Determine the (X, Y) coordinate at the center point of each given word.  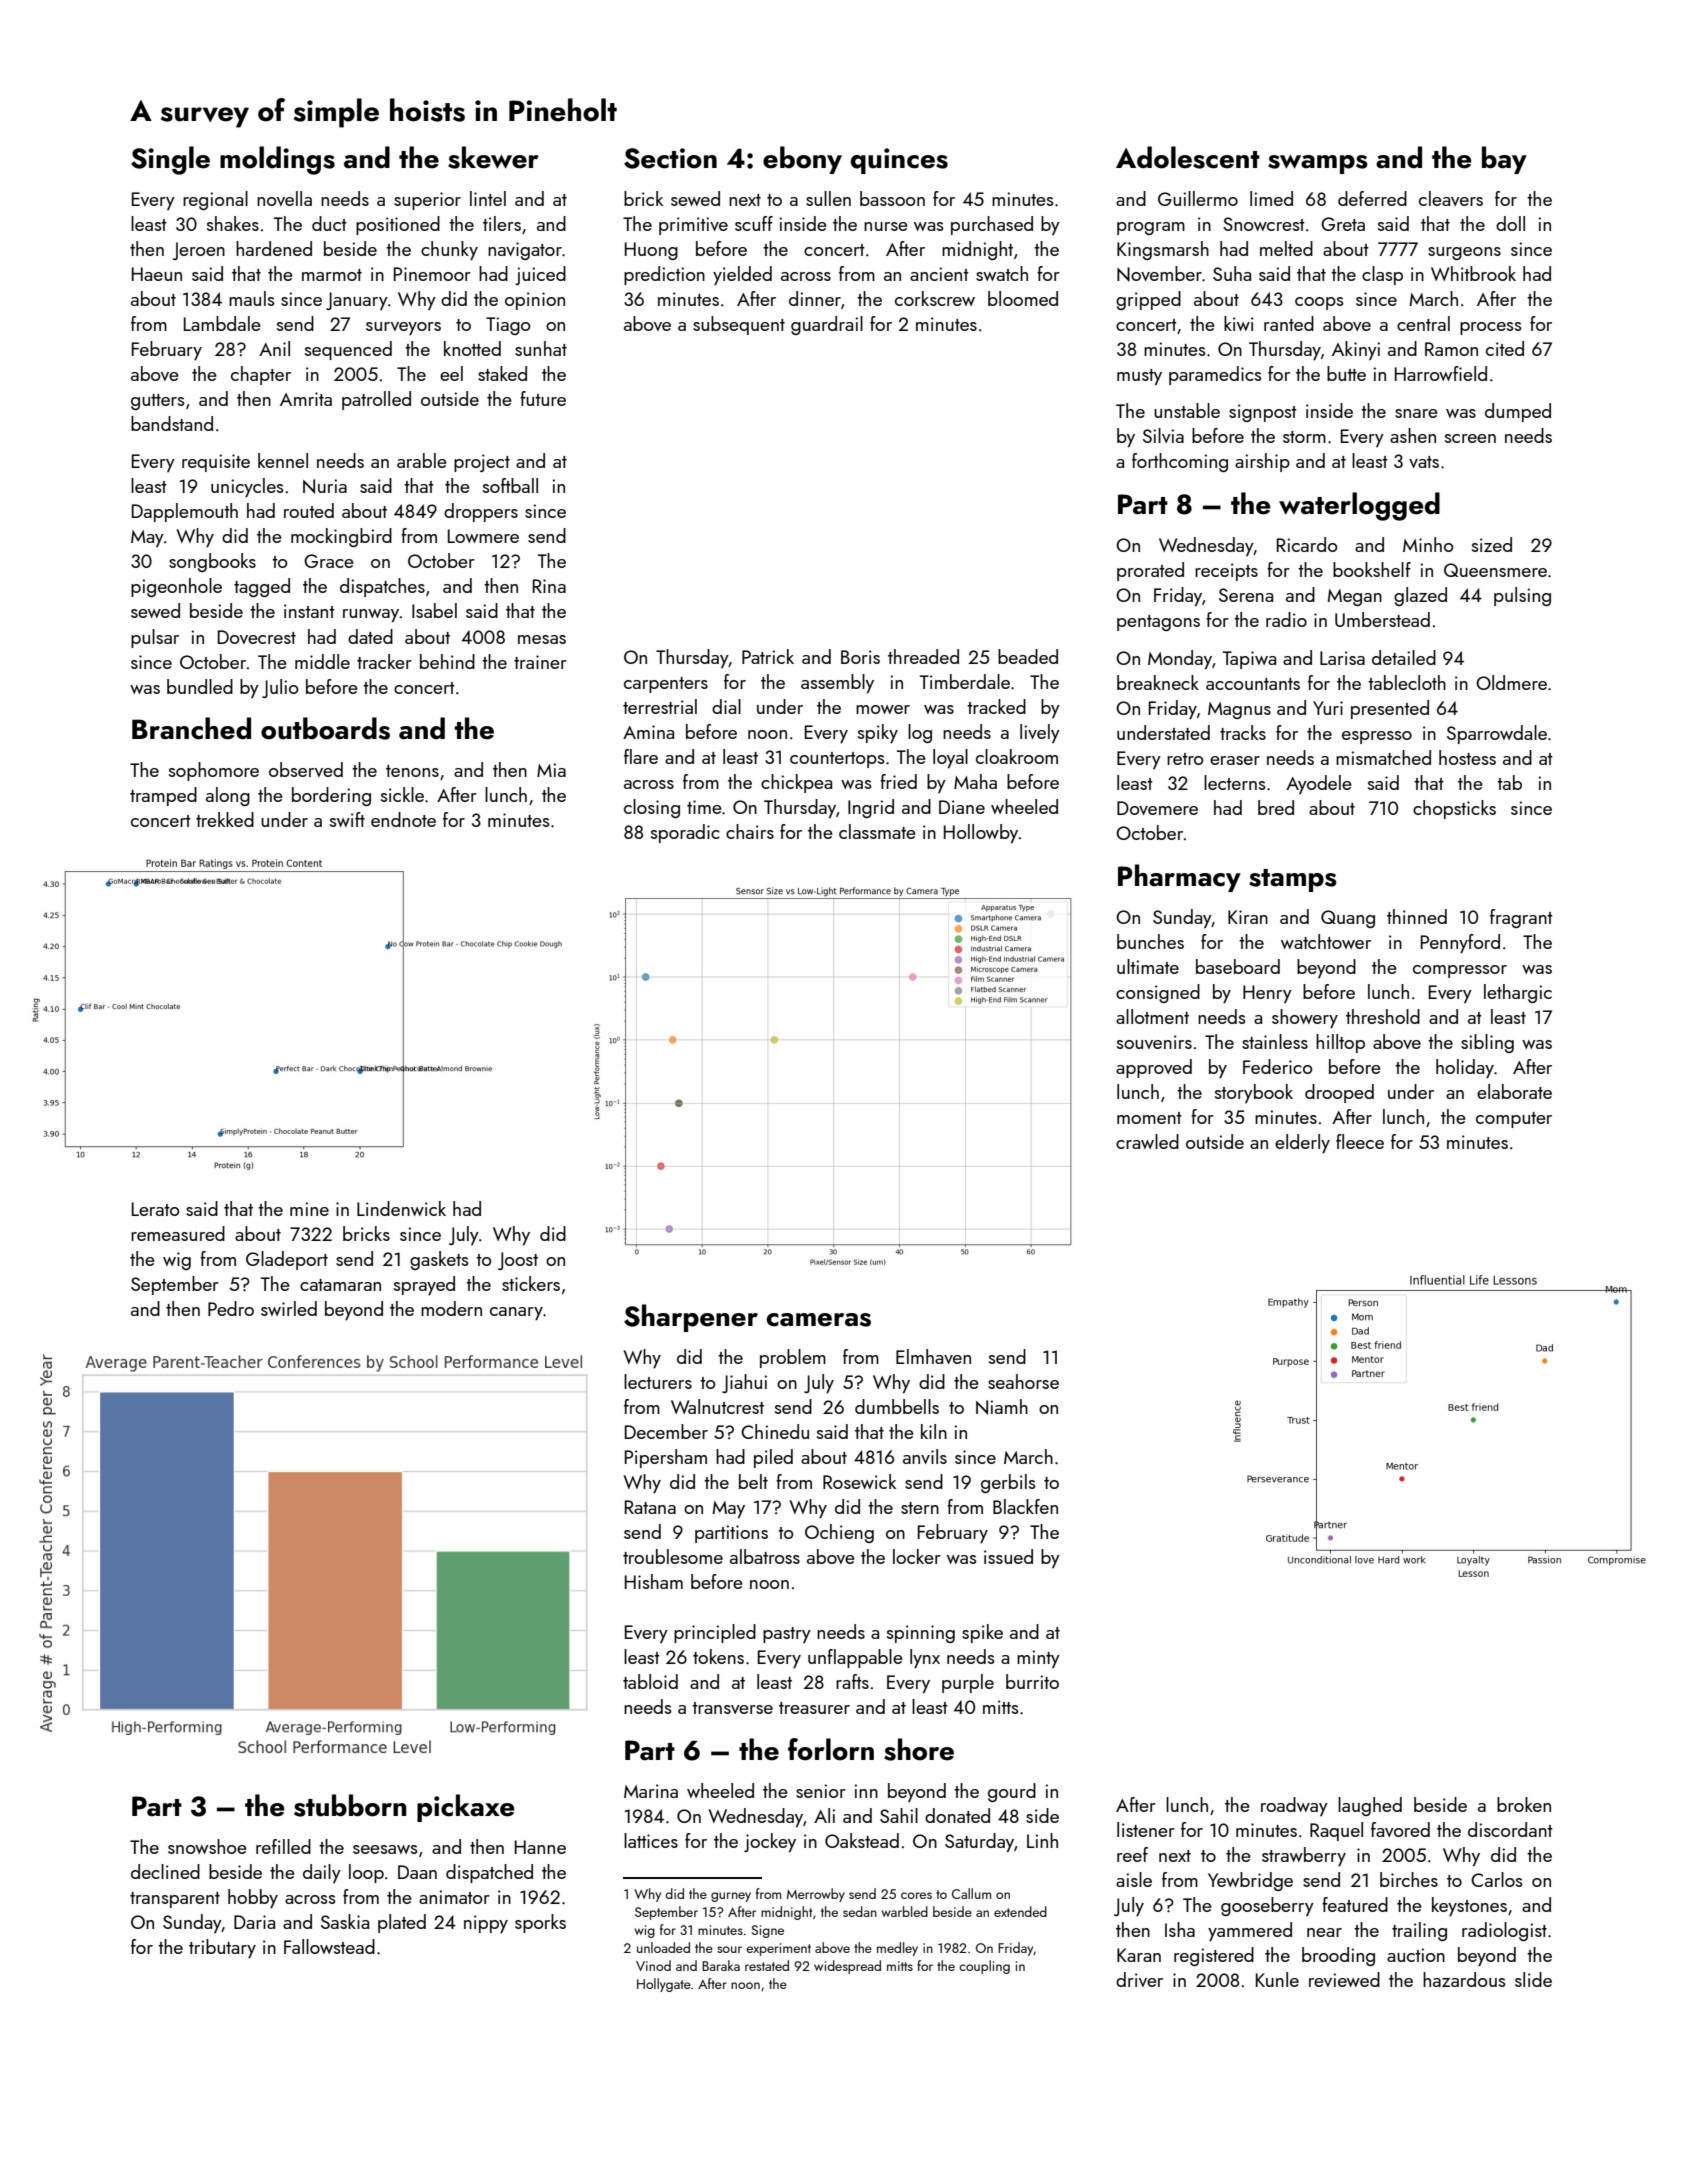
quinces (899, 161)
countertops (837, 760)
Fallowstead (329, 1946)
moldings (277, 160)
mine (309, 1209)
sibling (1487, 1043)
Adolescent (1188, 157)
